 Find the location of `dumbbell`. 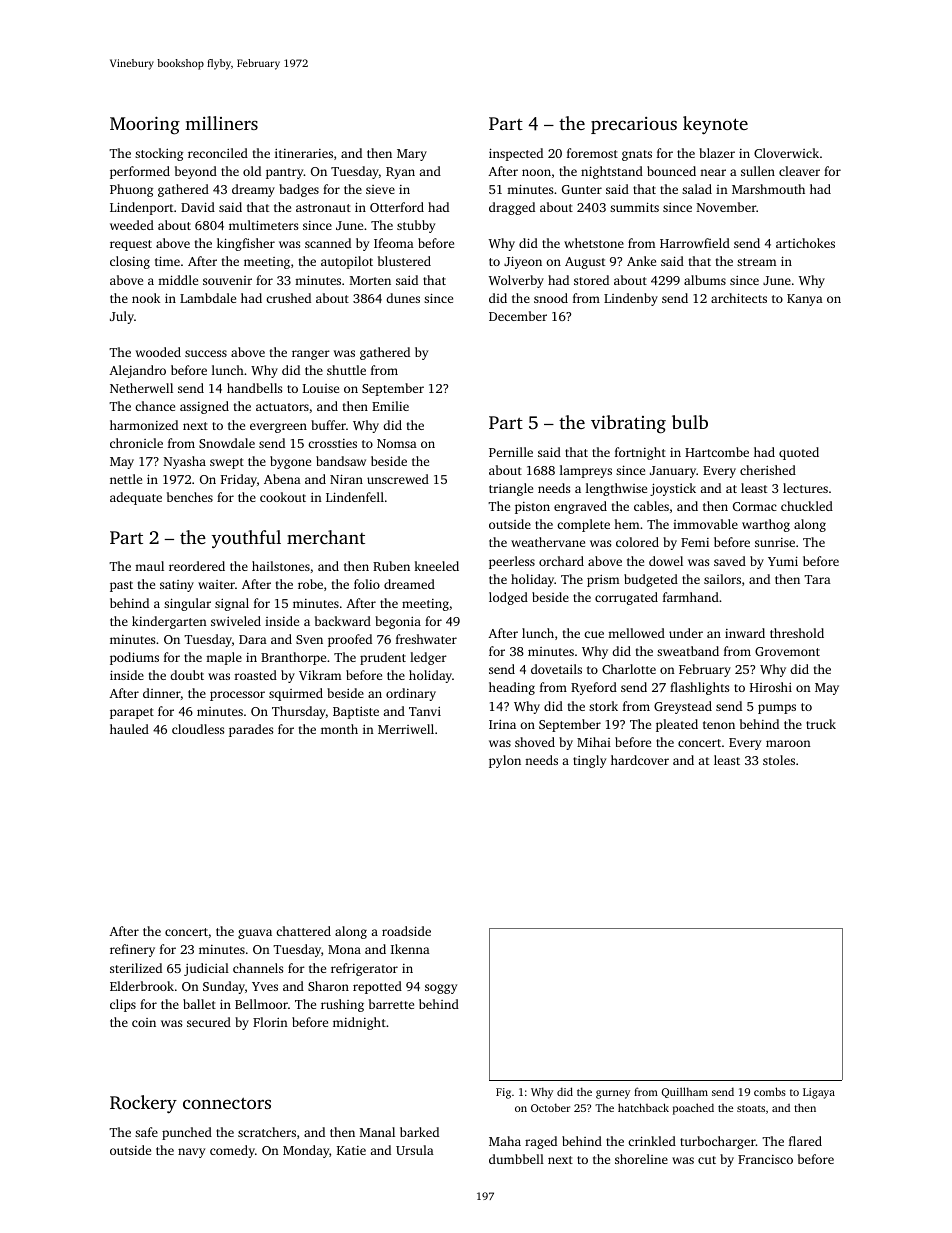

dumbbell is located at coordinates (516, 1159).
